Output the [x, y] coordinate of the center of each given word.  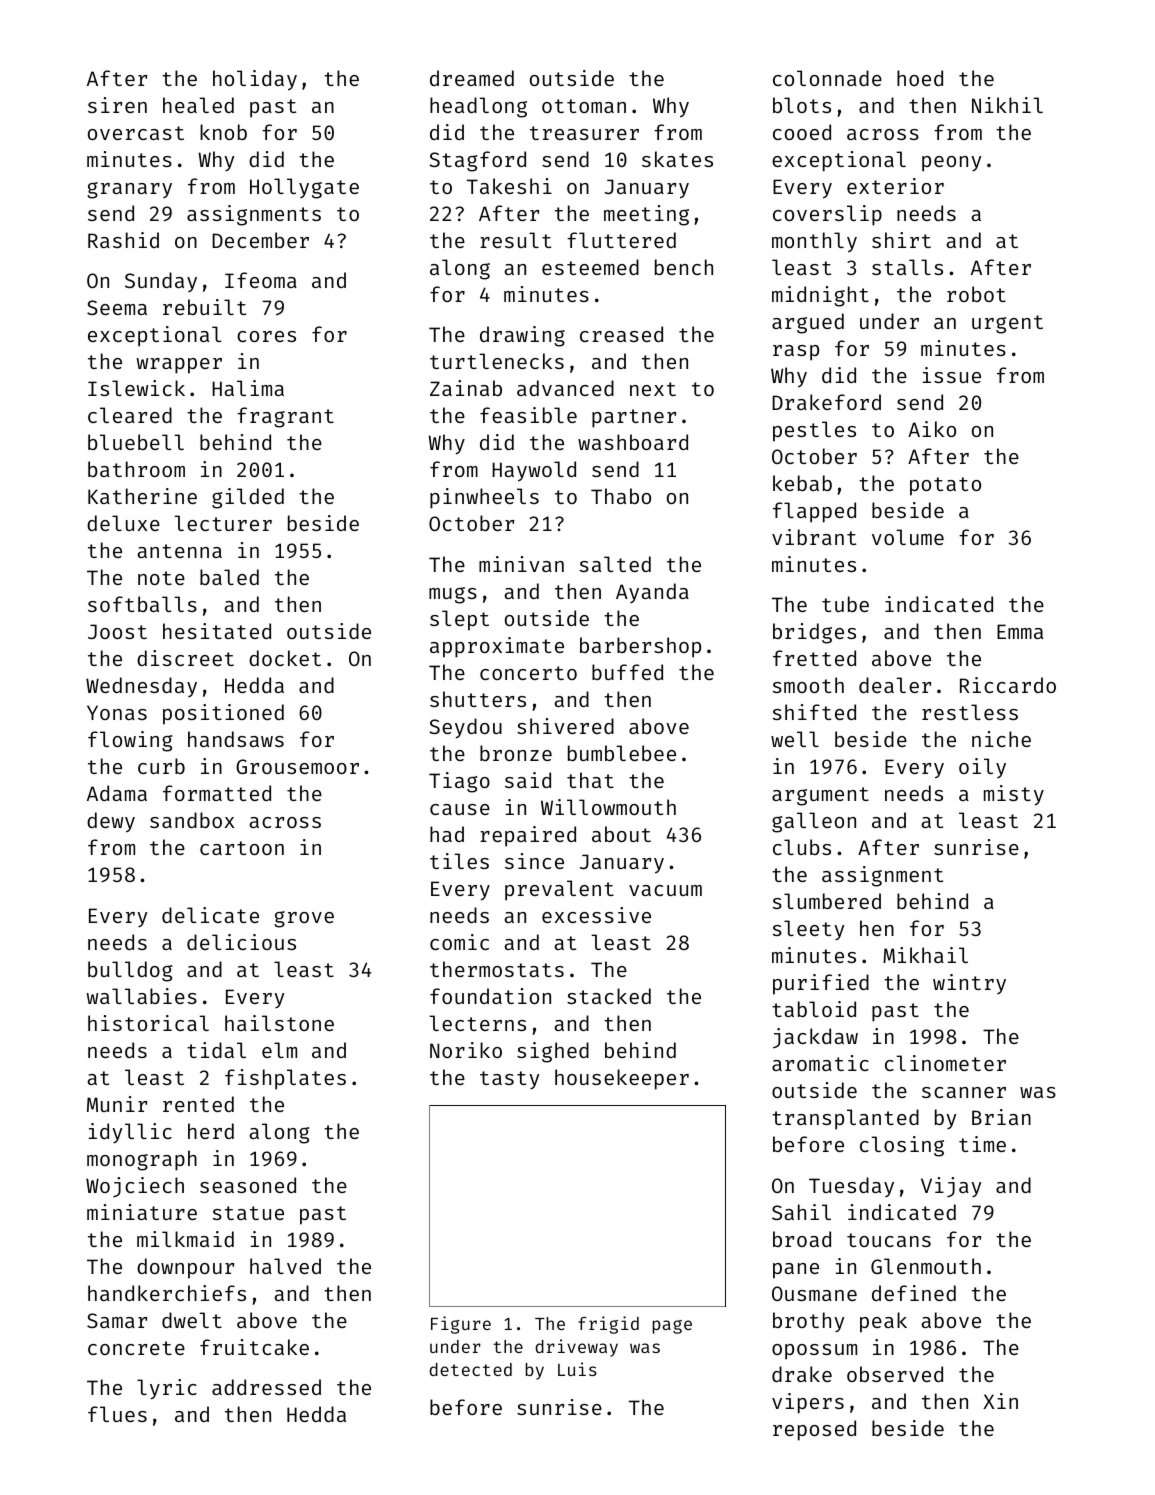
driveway [576, 1348]
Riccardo [1008, 685]
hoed [920, 78]
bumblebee [622, 753]
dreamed [472, 78]
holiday [255, 80]
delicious [241, 942]
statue [248, 1213]
